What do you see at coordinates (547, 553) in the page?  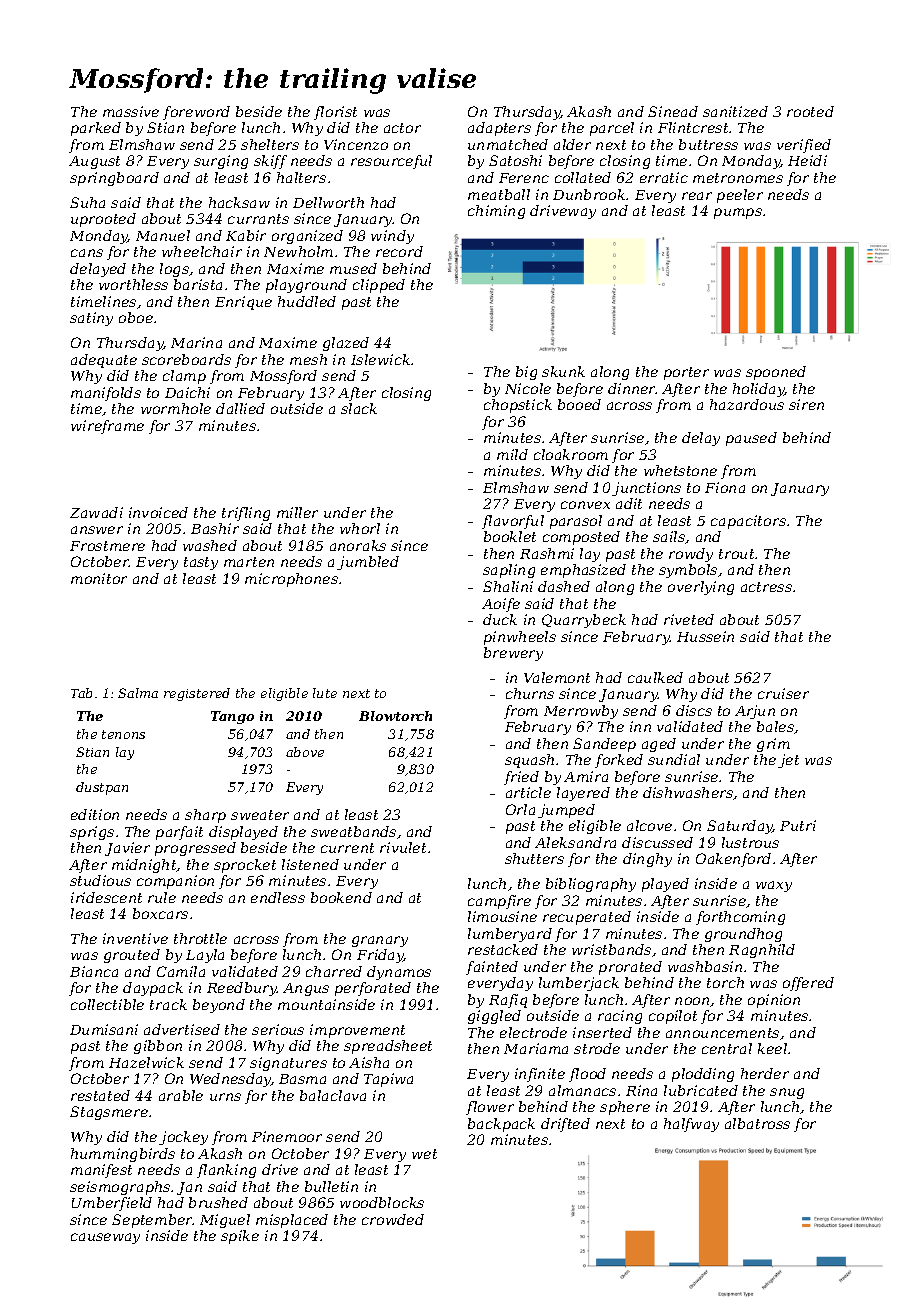 I see `Rashmi` at bounding box center [547, 553].
